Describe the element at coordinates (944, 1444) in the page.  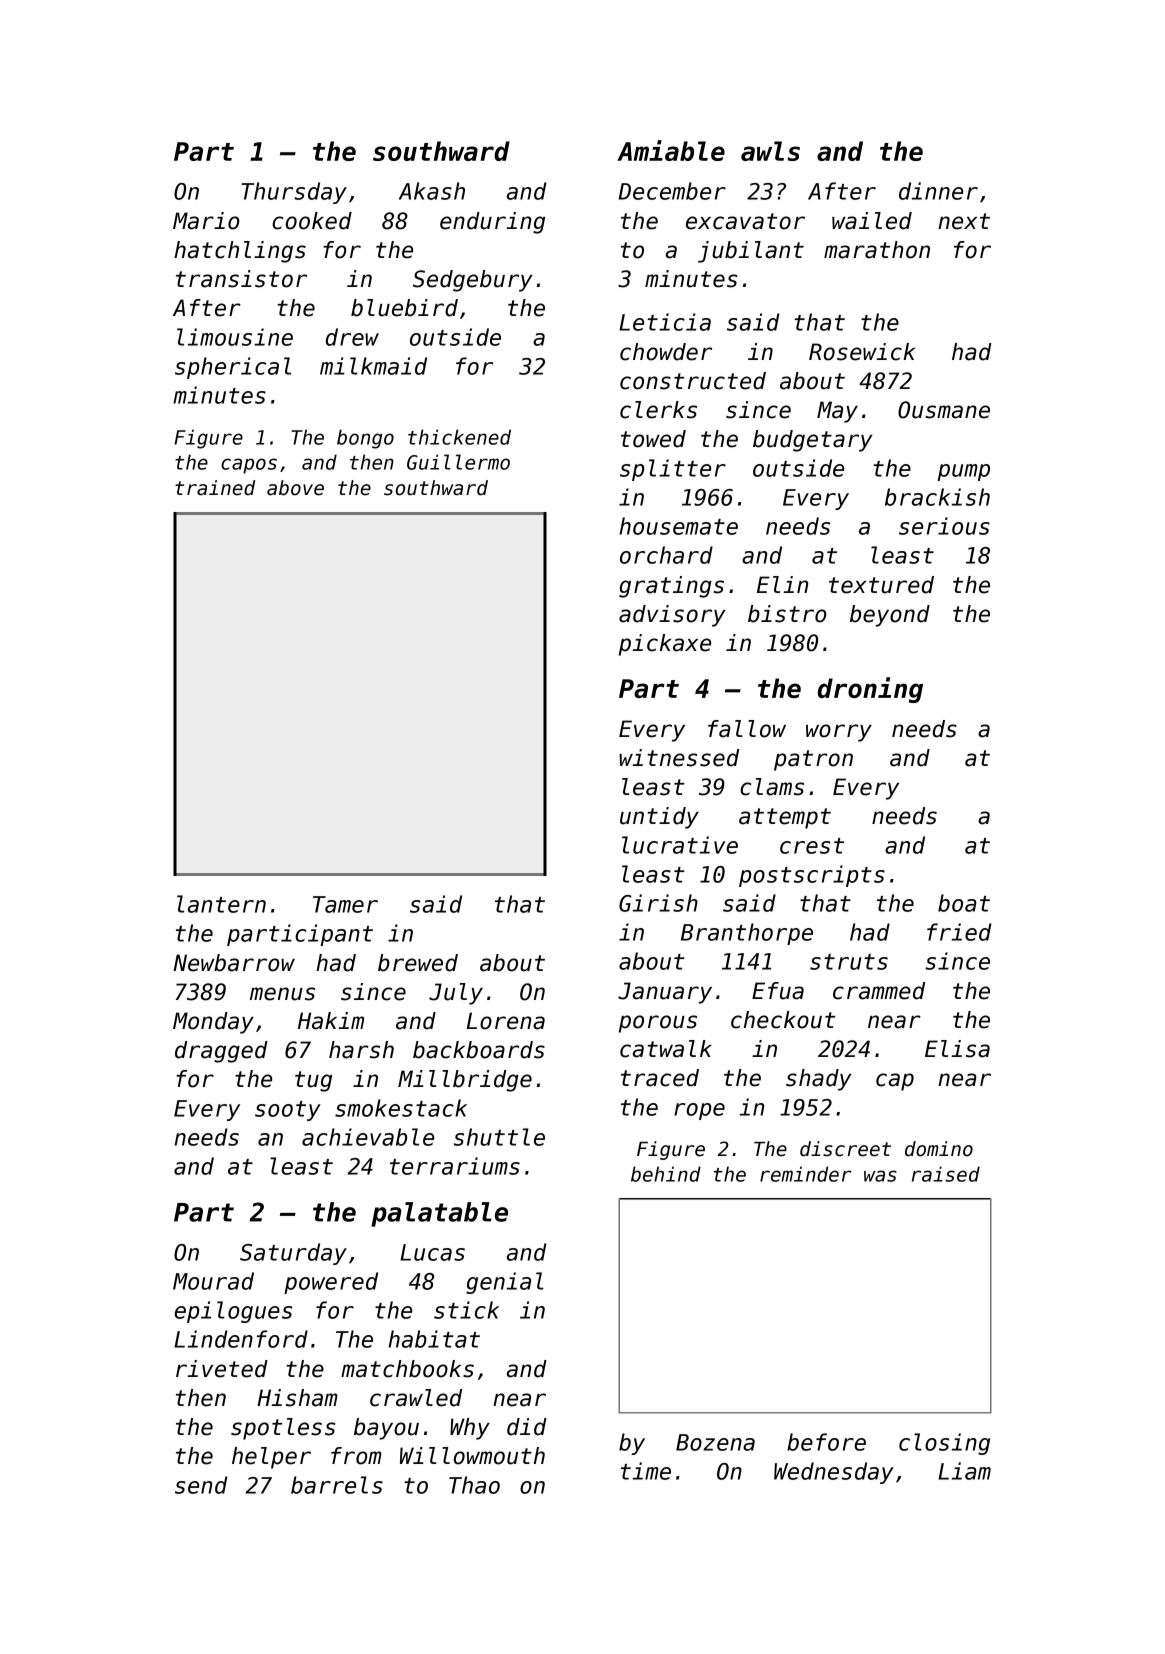
I see `closing` at that location.
